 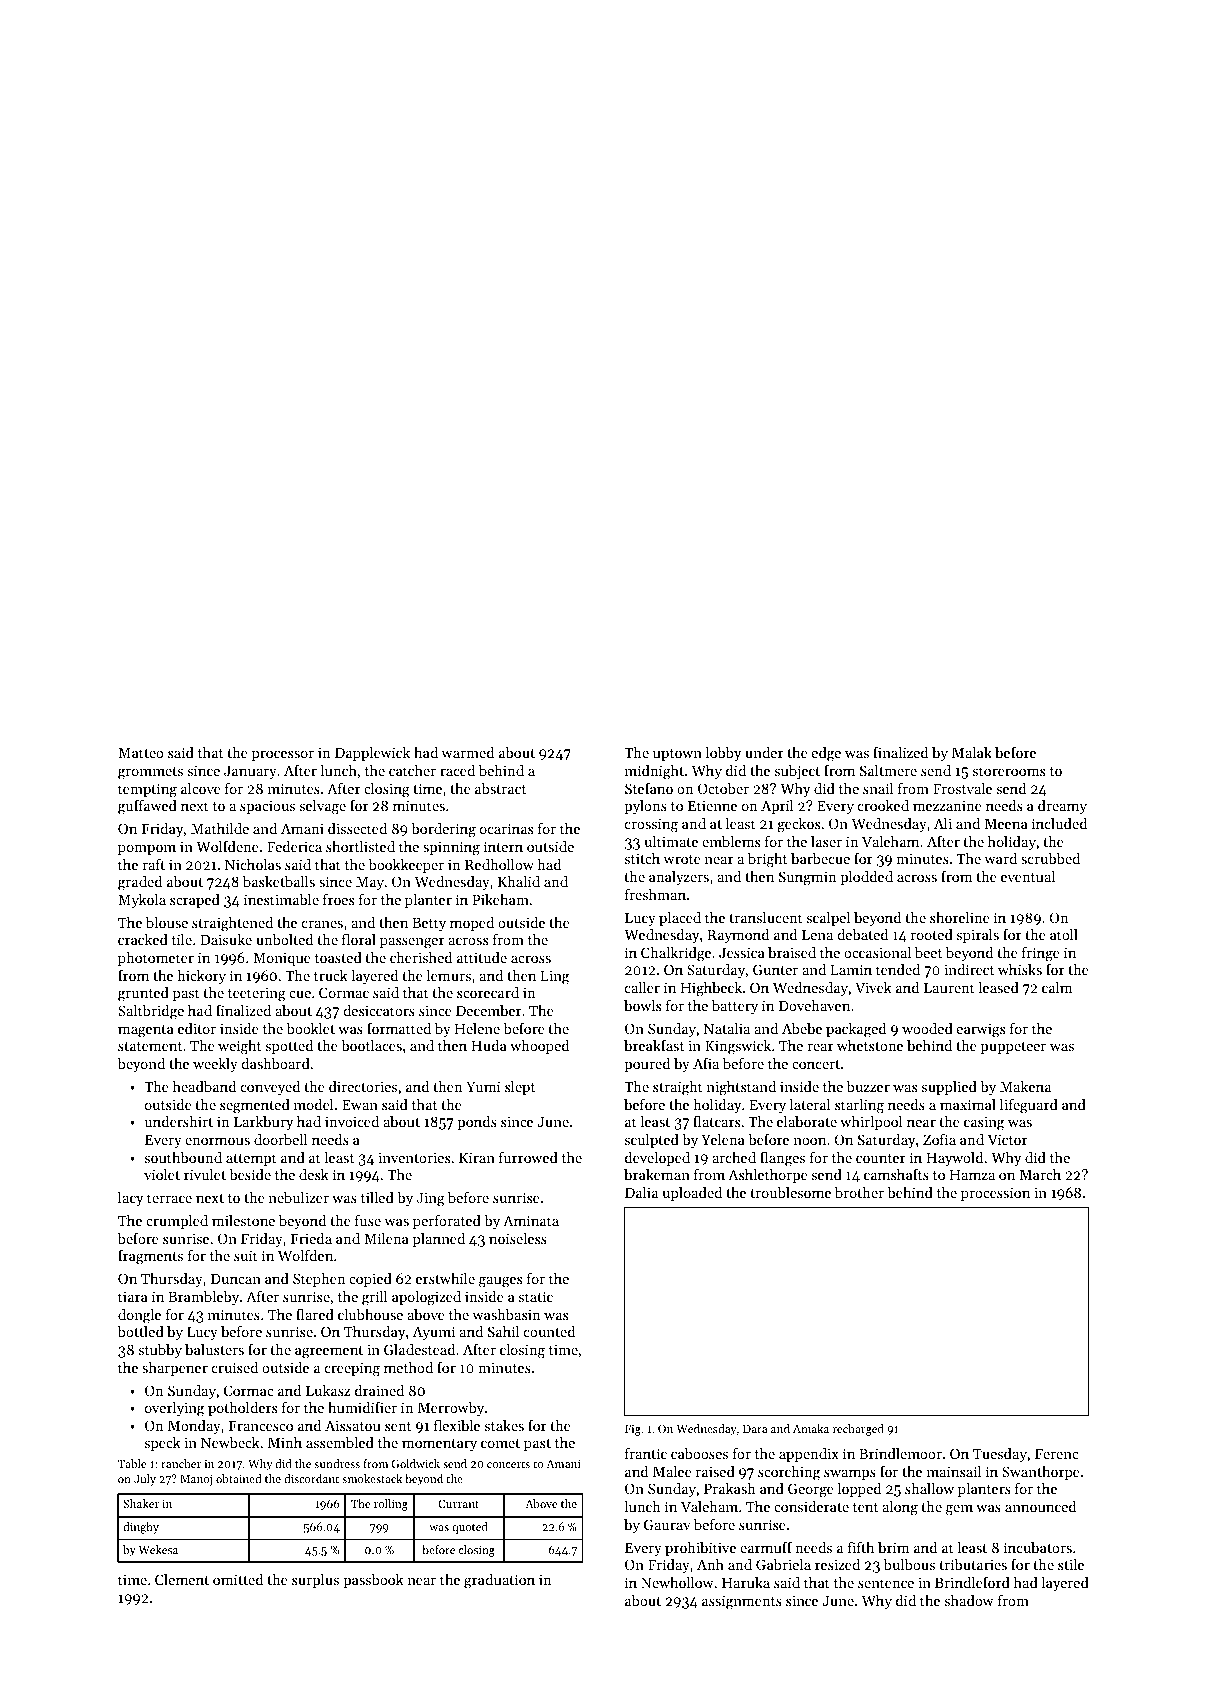 What do you see at coordinates (969, 969) in the page?
I see `indirect` at bounding box center [969, 969].
